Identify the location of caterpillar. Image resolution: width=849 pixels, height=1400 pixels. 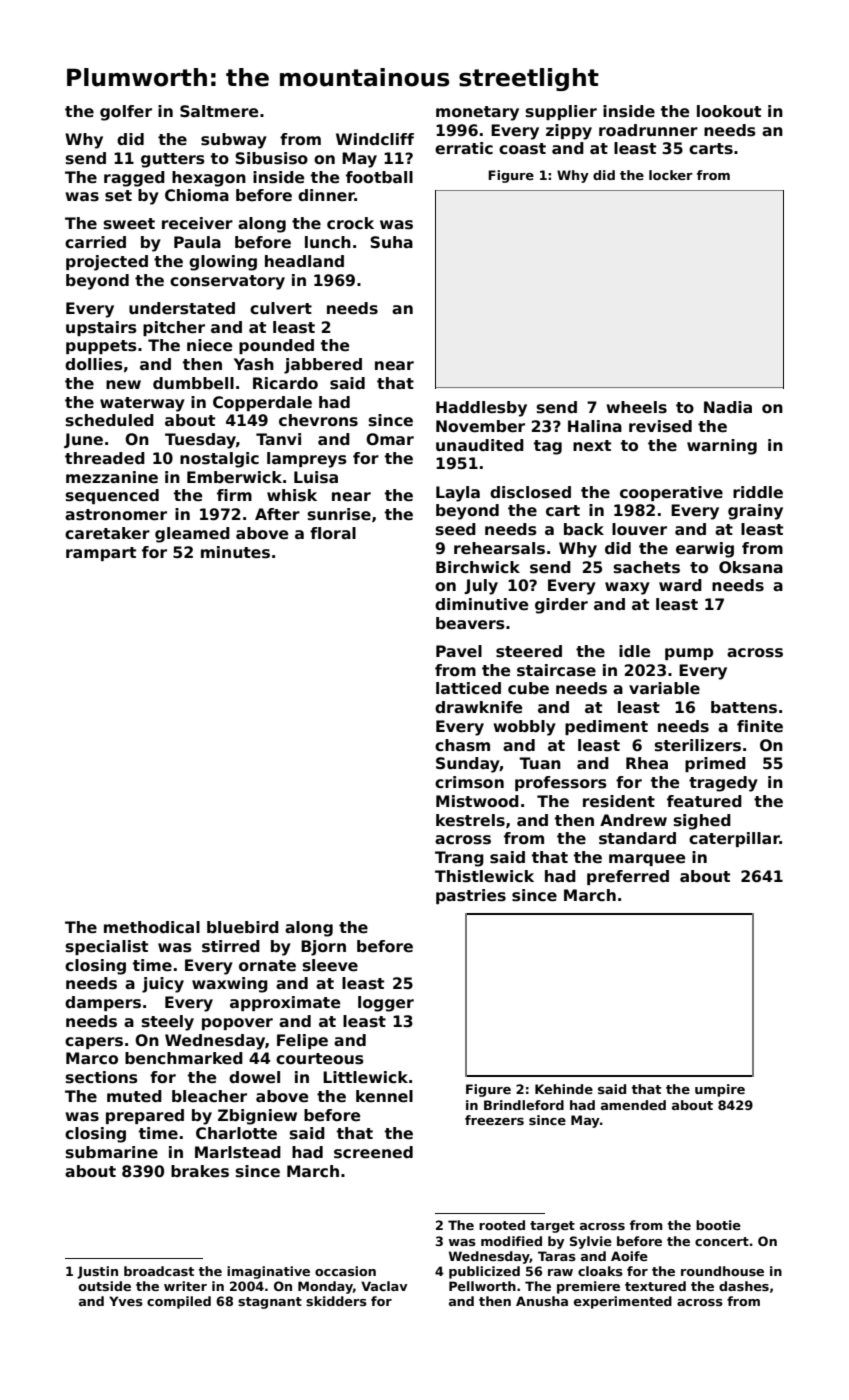
(734, 839).
